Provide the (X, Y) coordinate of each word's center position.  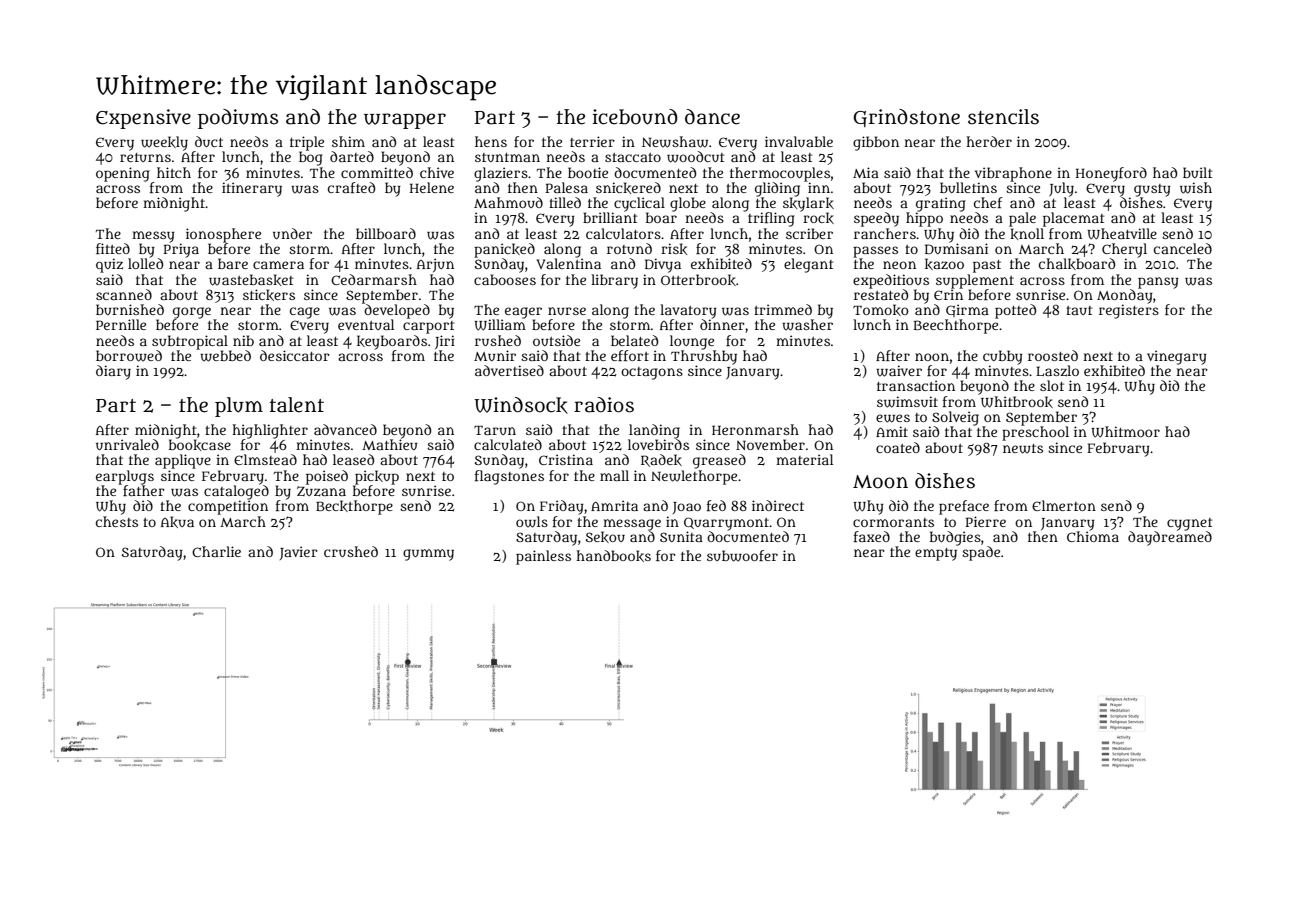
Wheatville (1122, 234)
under (292, 233)
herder (989, 141)
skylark (808, 204)
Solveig (955, 418)
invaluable (799, 141)
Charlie (216, 551)
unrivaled (127, 444)
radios (604, 405)
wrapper (405, 121)
